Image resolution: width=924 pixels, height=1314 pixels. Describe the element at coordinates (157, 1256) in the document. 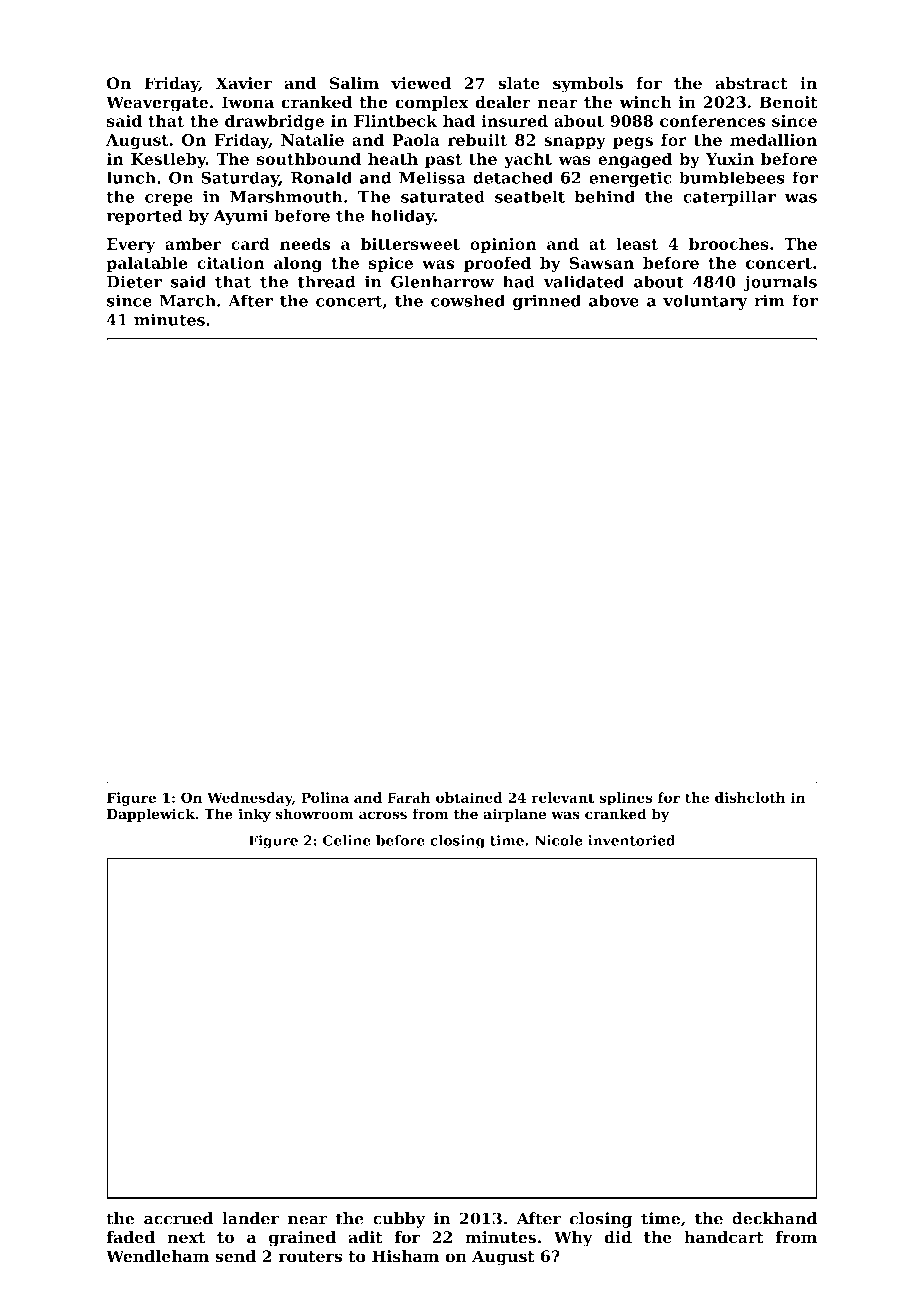

I see `Wendleham` at that location.
